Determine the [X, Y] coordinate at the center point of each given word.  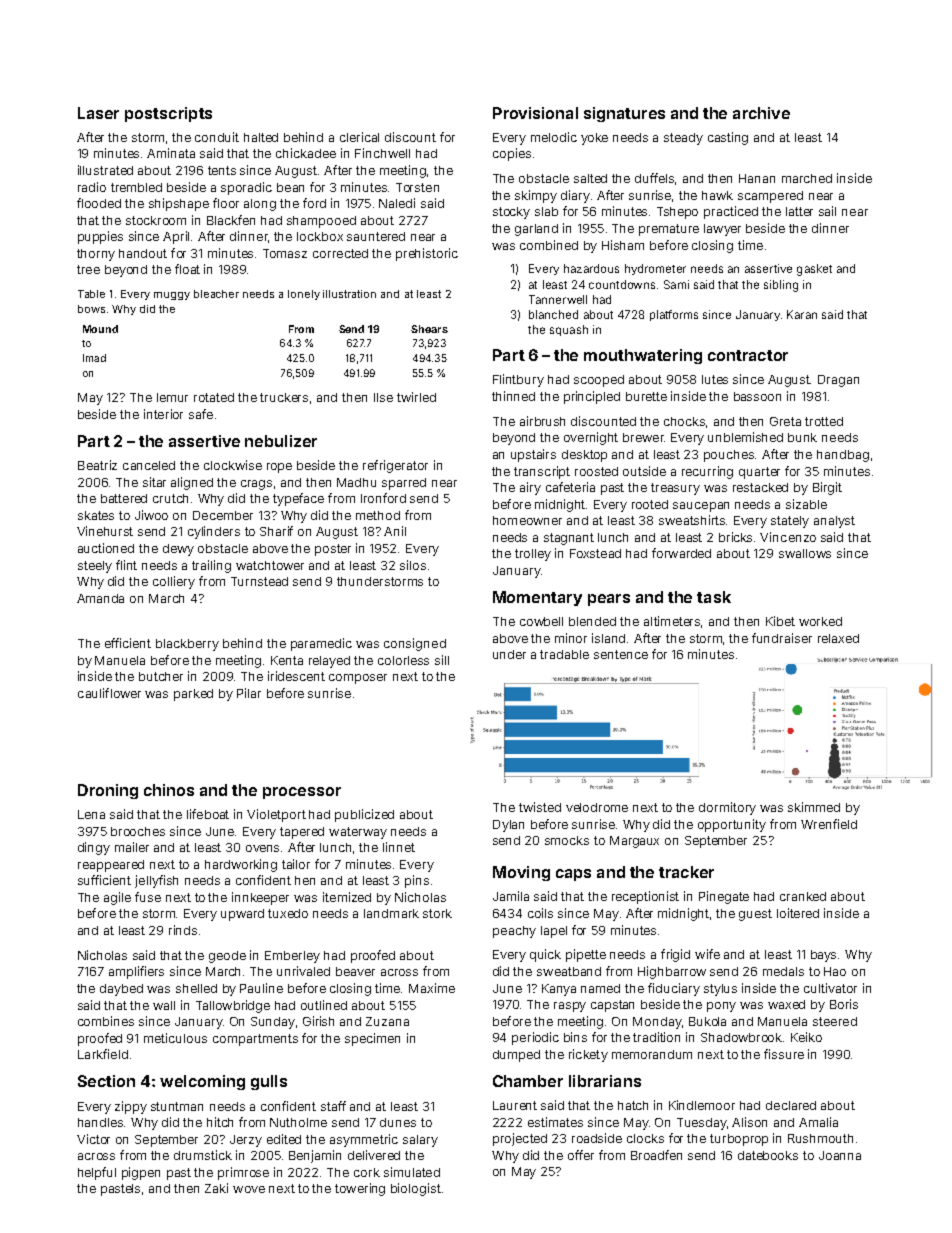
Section [106, 1081]
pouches [730, 456]
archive [761, 113]
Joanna [840, 1155]
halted [261, 137]
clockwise [233, 465]
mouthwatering [643, 356]
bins [575, 1037]
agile [117, 898]
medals [783, 971]
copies [512, 154]
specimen [372, 1039]
